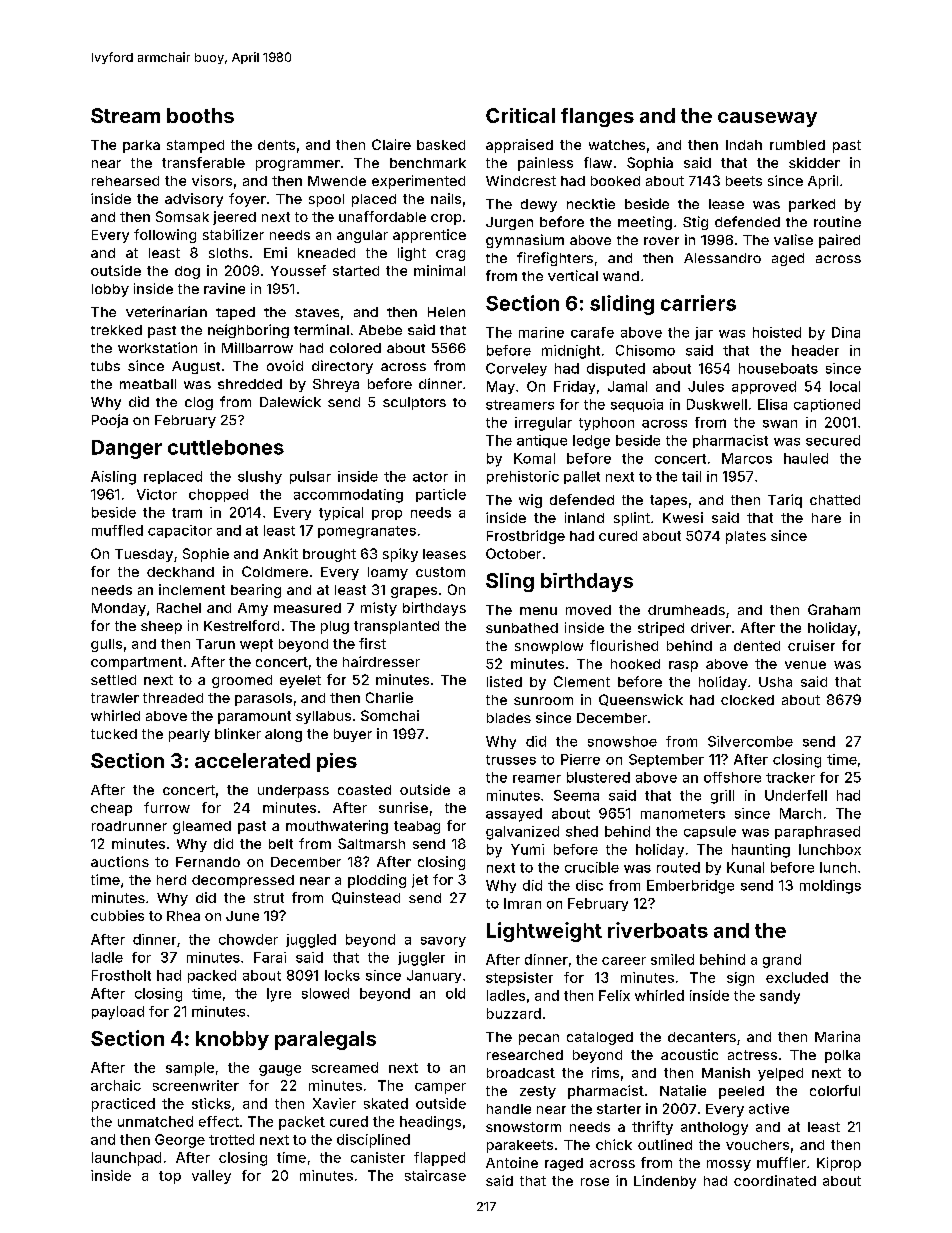 This image has height=1233, width=952. Describe the element at coordinates (797, 977) in the image. I see `excluded` at that location.
